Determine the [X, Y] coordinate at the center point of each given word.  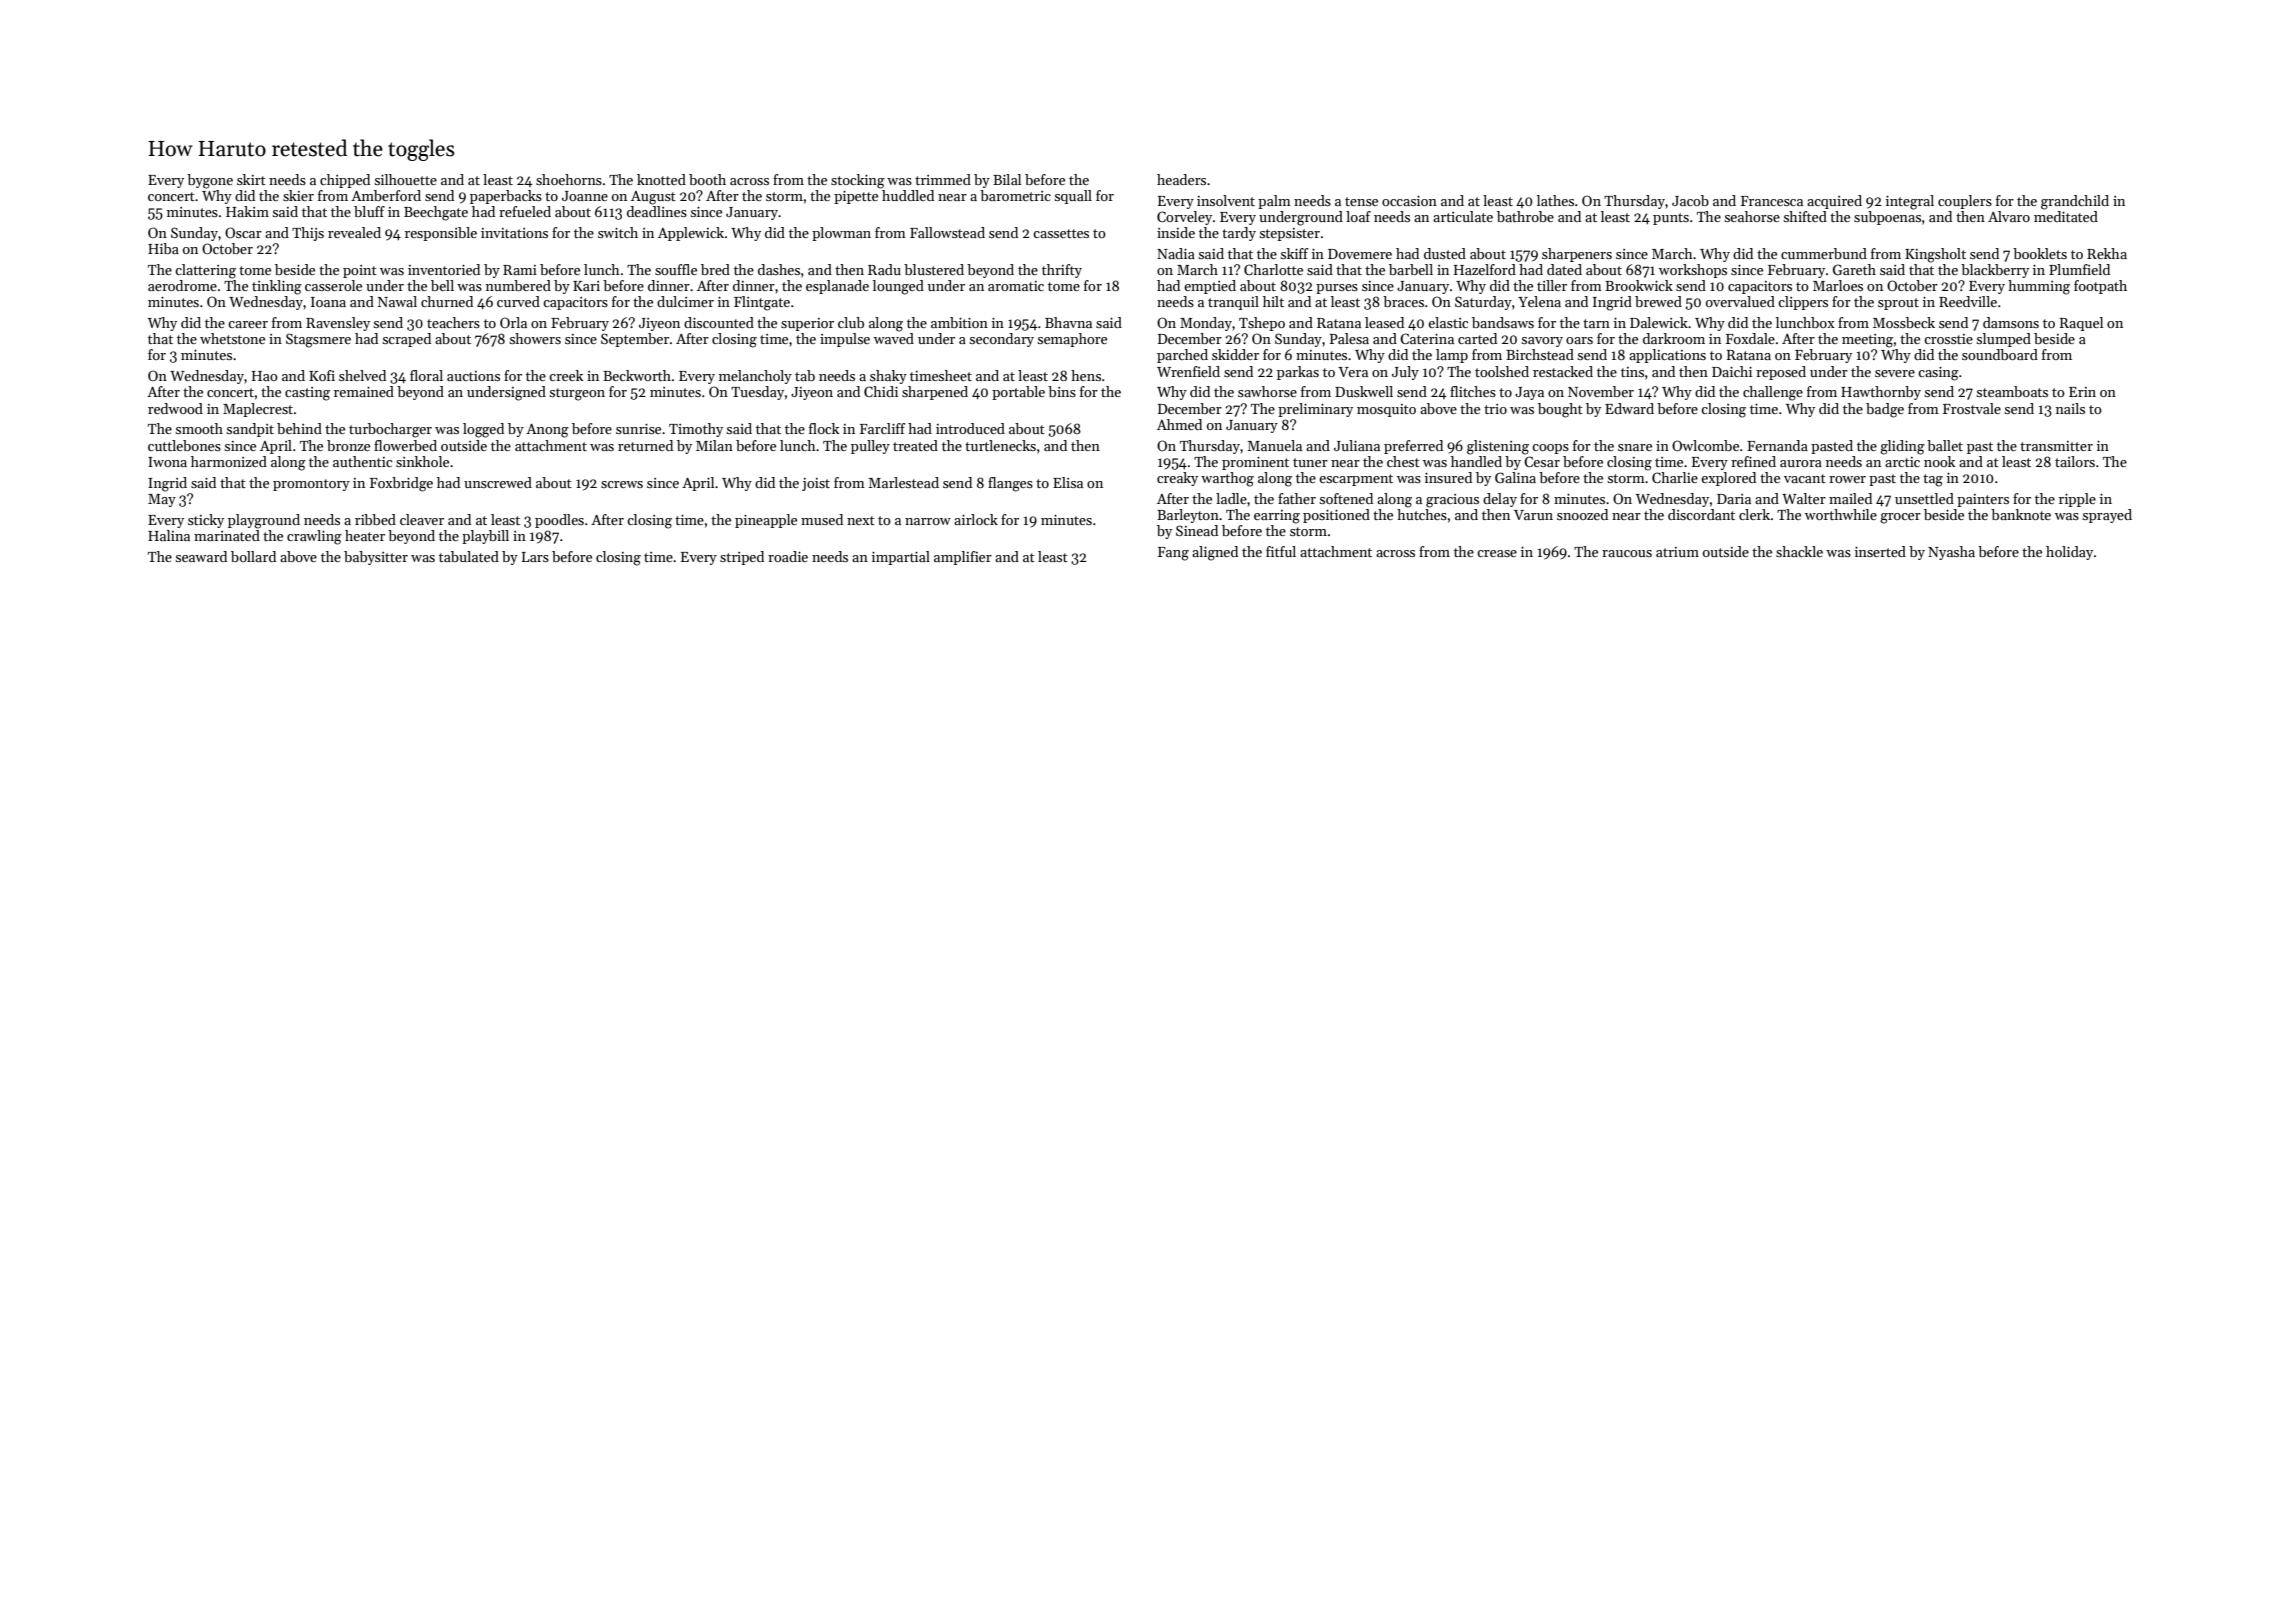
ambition [959, 322]
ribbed [375, 519]
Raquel [2081, 324]
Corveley [1184, 218]
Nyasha [1951, 553]
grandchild [2075, 202]
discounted [719, 322]
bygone [210, 181]
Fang [1173, 554]
